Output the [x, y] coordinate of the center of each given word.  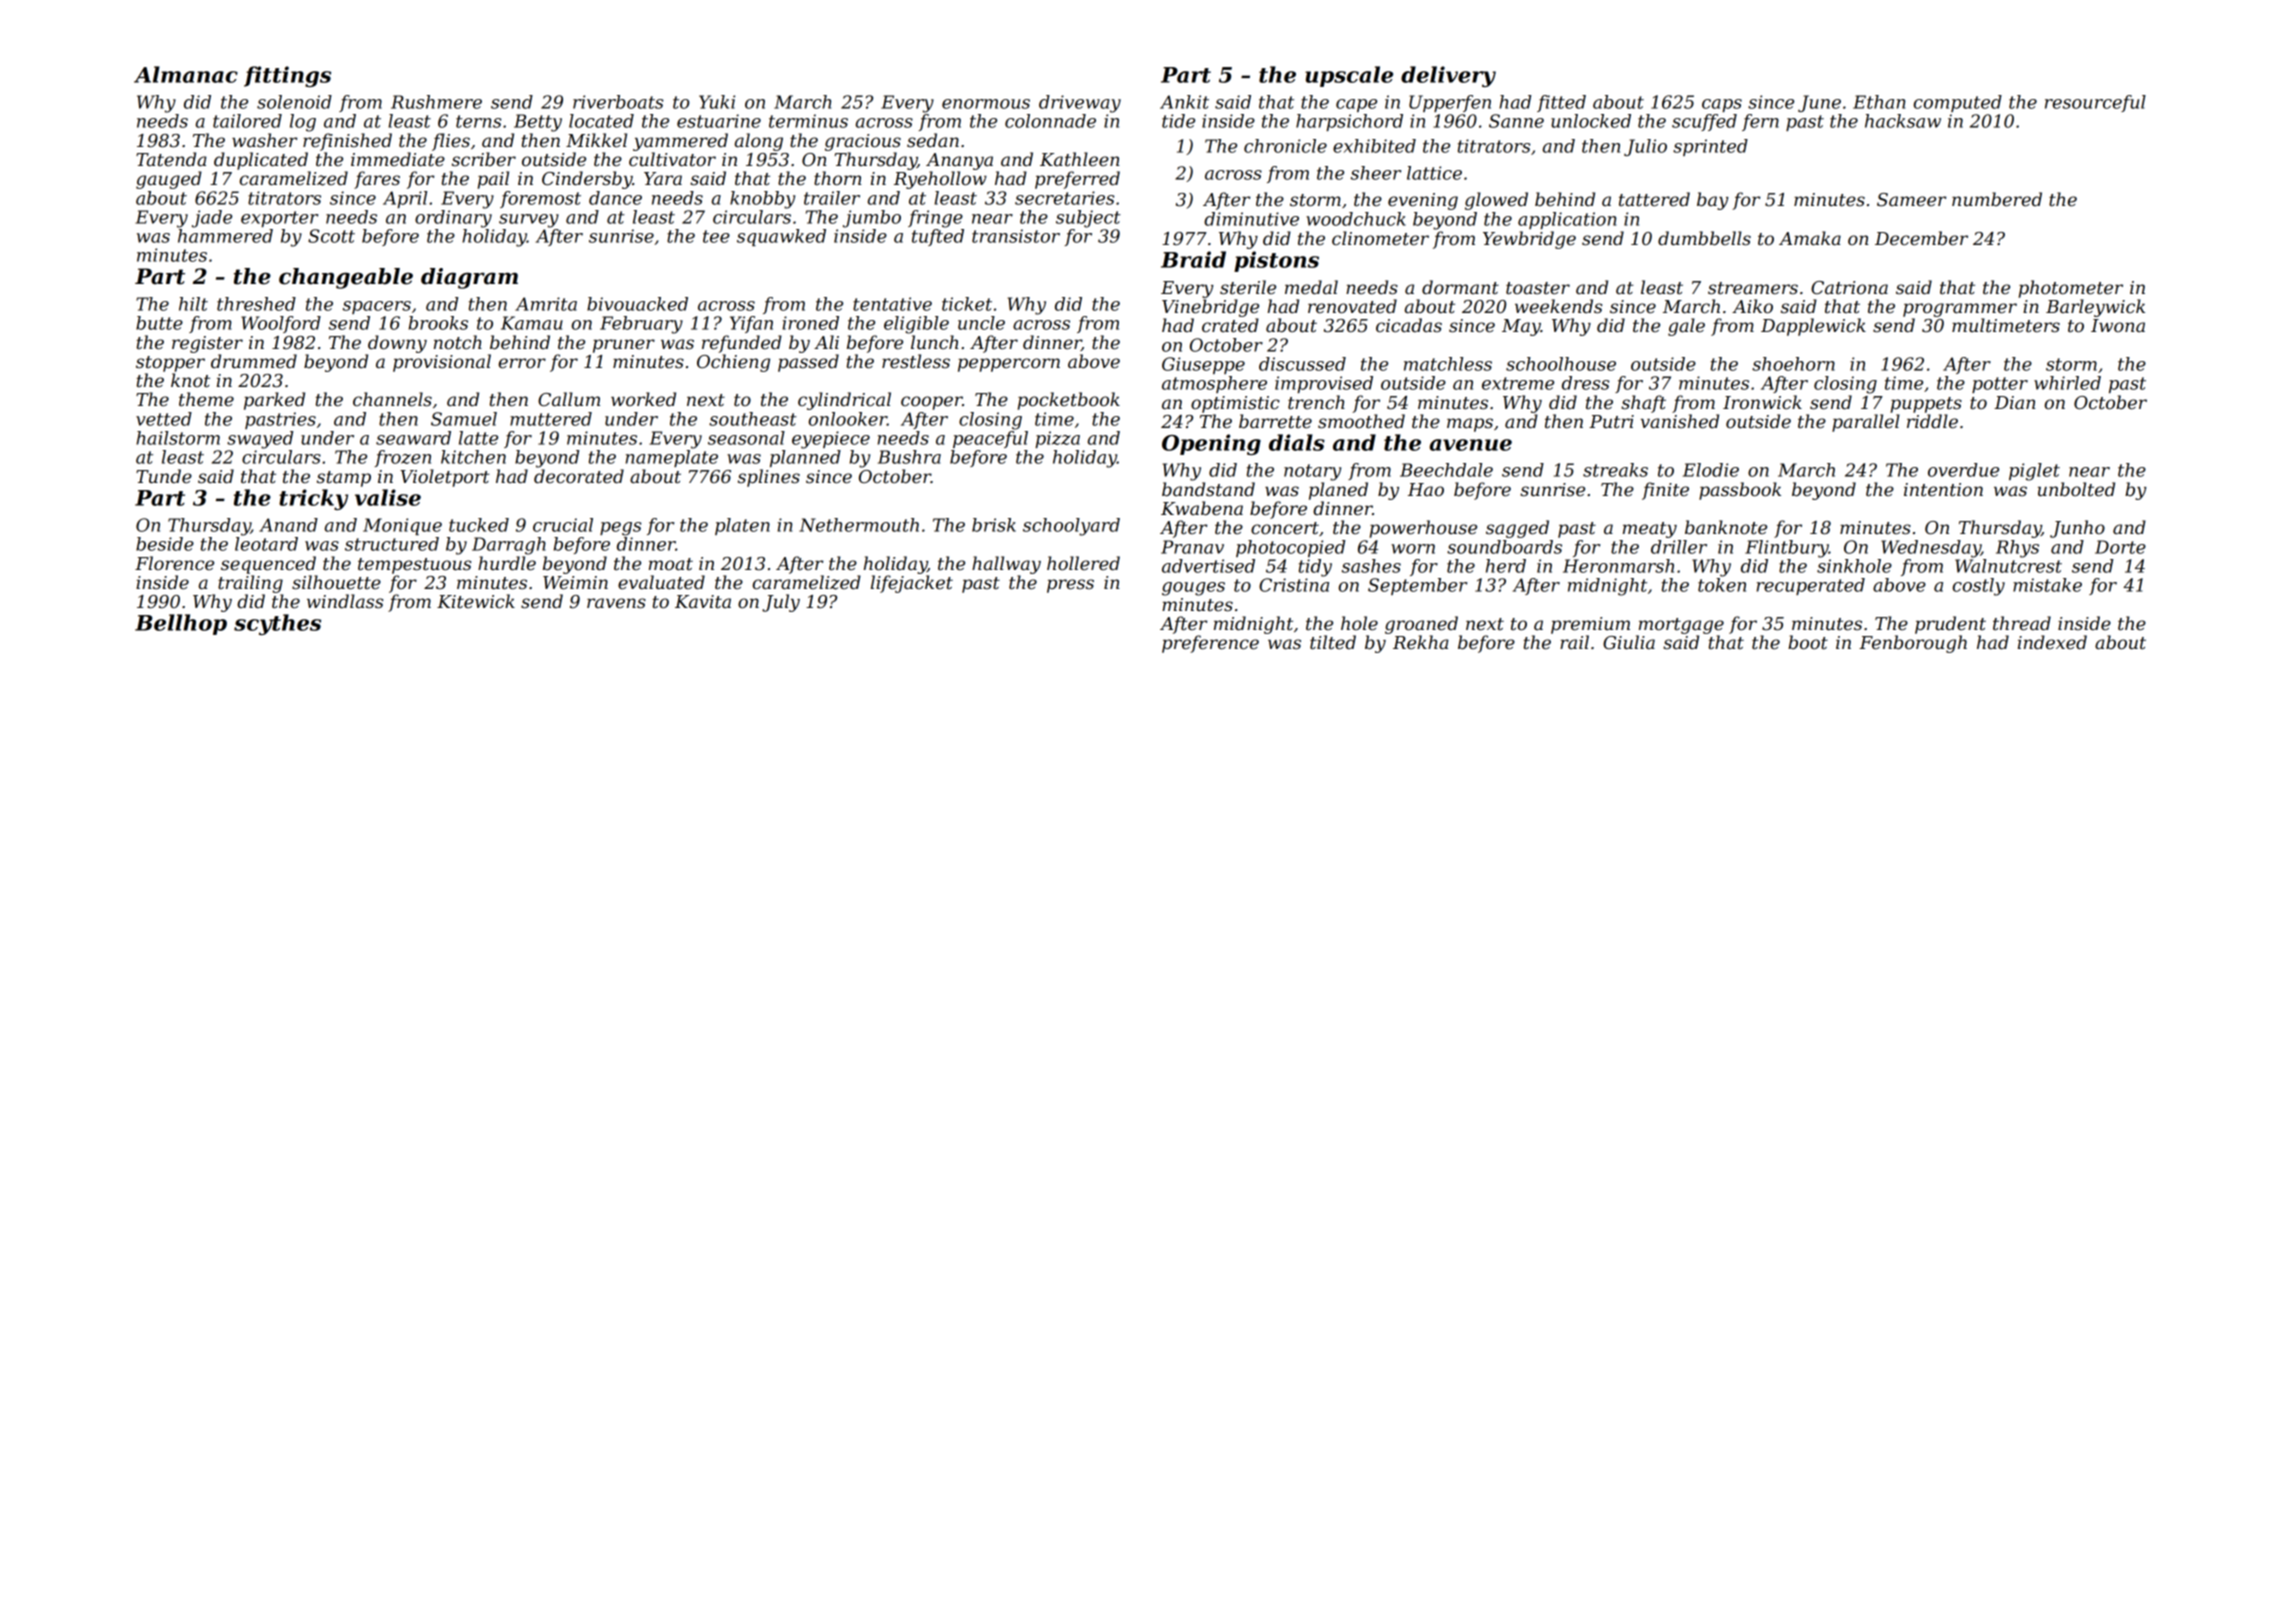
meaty [1650, 530]
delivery [1448, 76]
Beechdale [1446, 470]
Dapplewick [1813, 327]
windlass [345, 601]
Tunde [164, 476]
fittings [287, 76]
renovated [1352, 306]
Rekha [1421, 642]
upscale [1349, 76]
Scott [331, 236]
